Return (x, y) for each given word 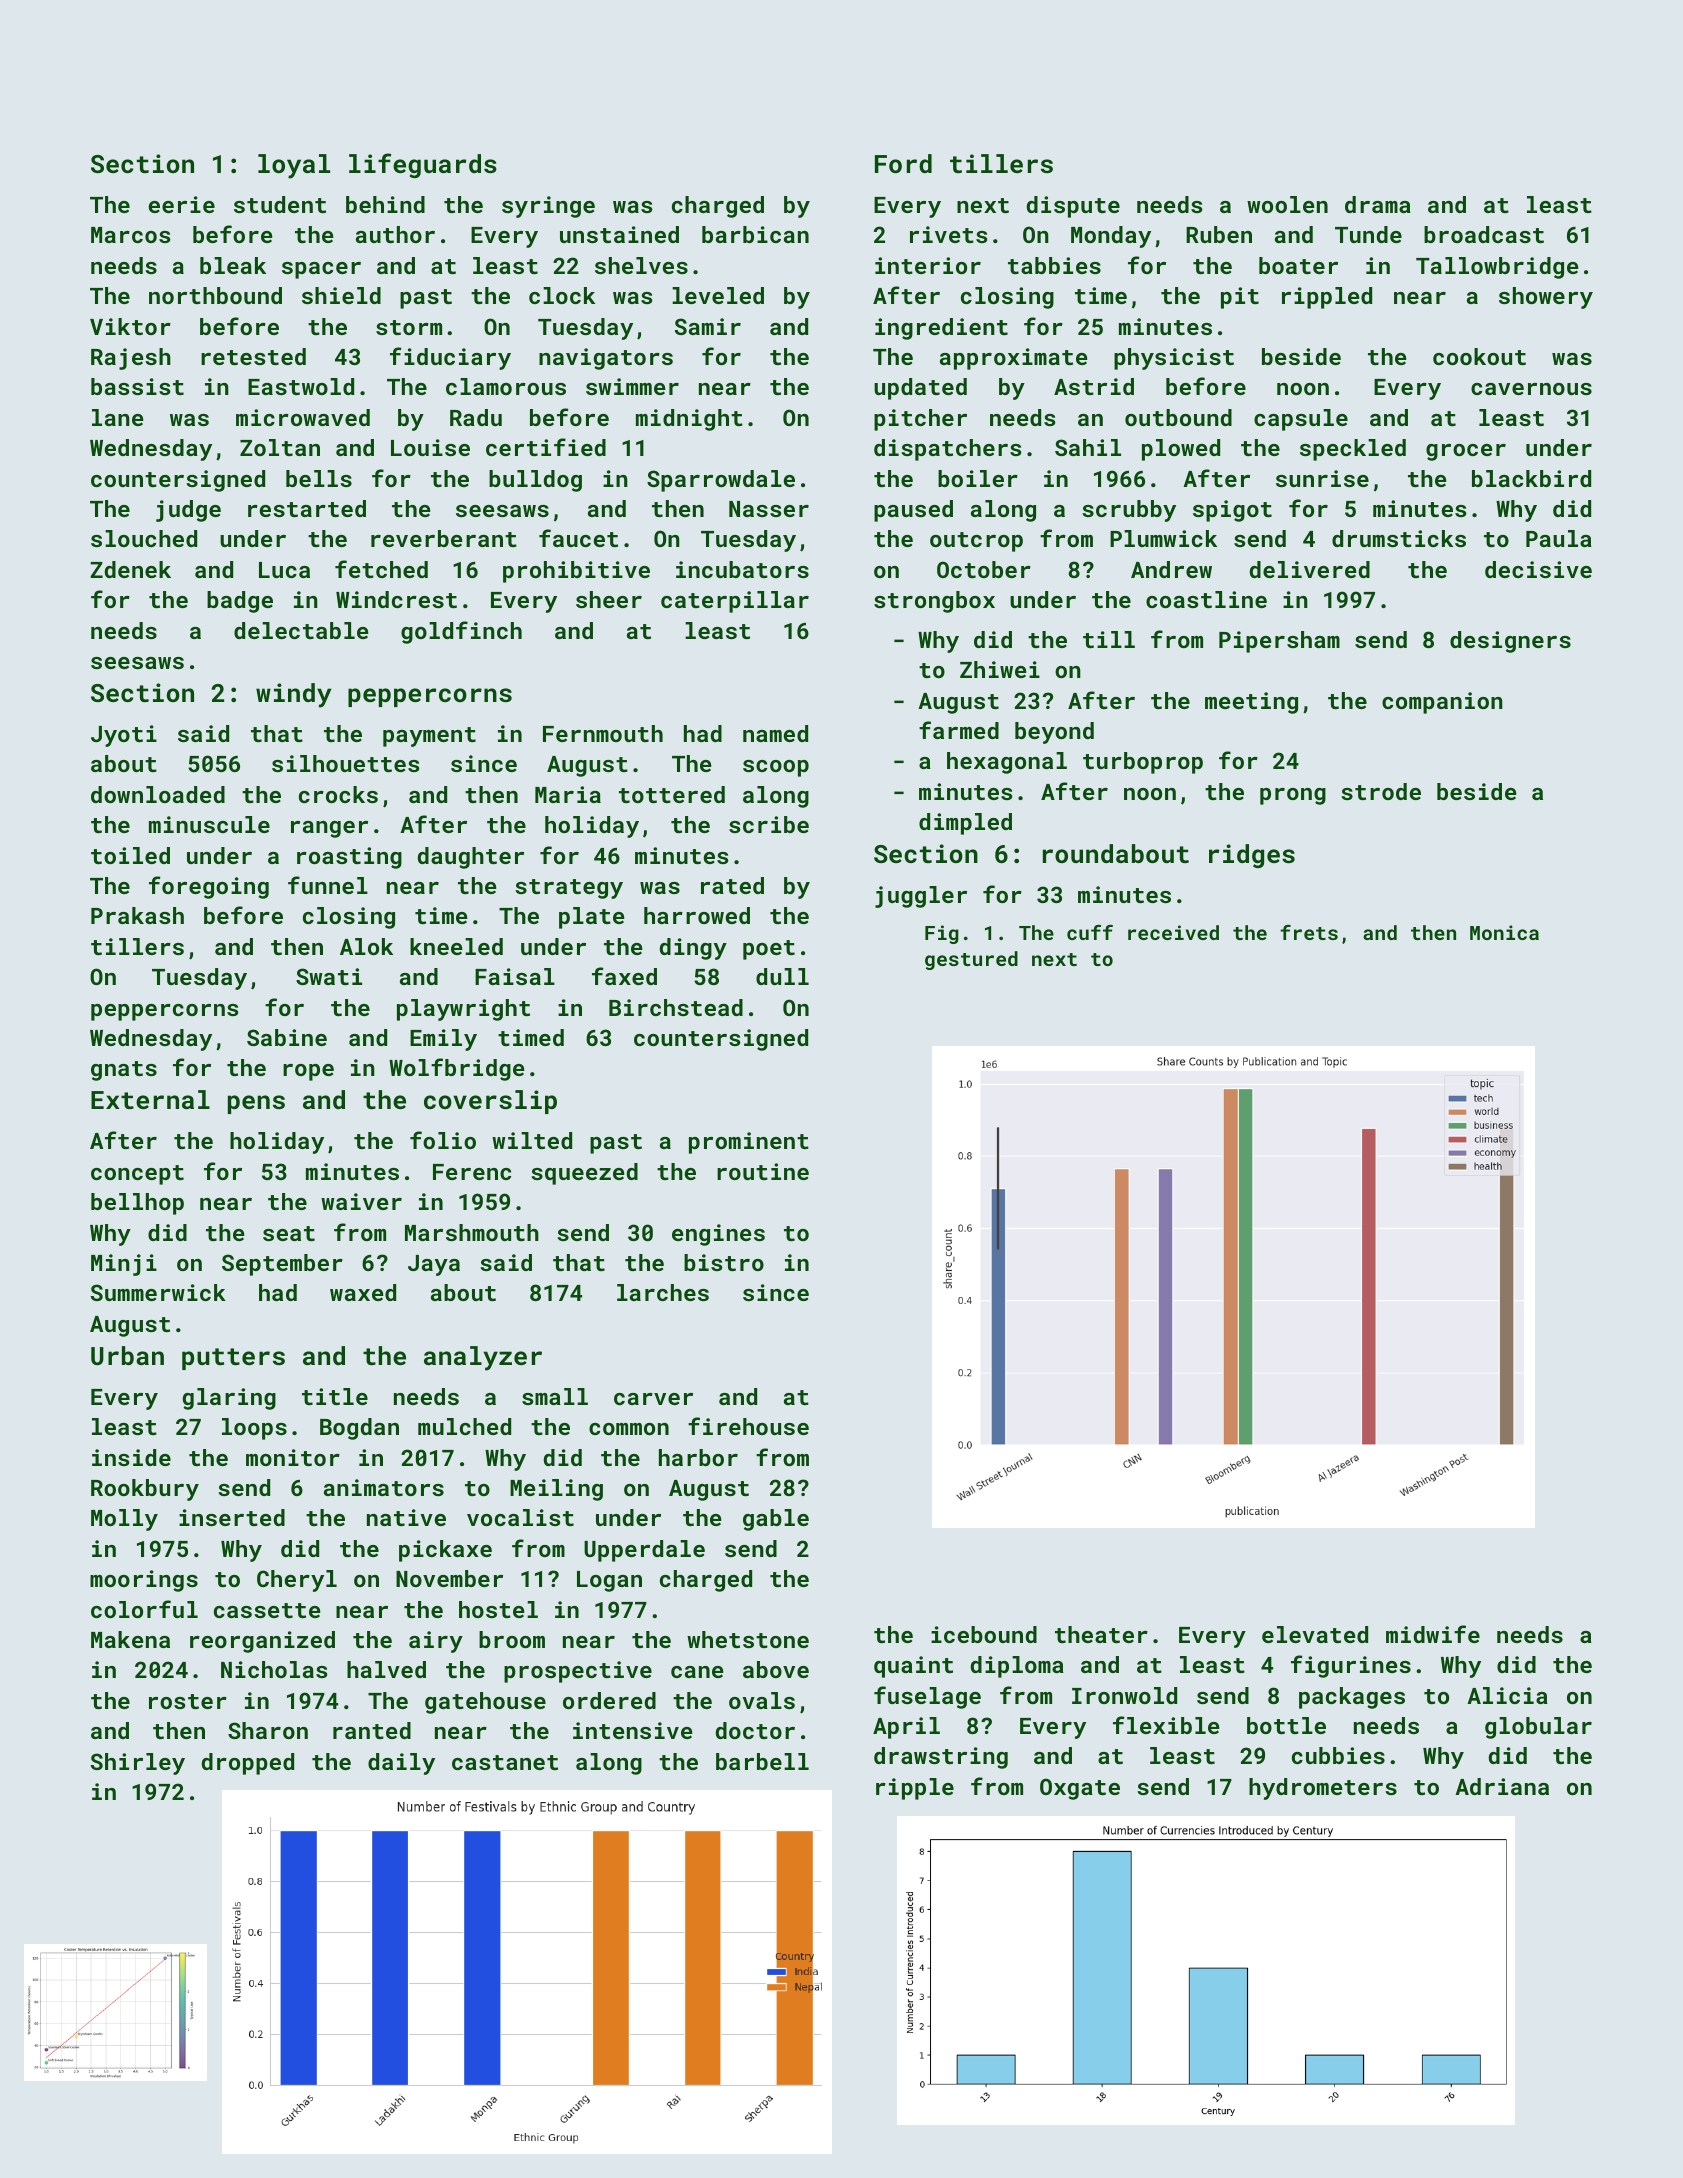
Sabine (287, 1037)
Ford (903, 163)
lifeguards (423, 165)
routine (763, 1171)
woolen (1287, 204)
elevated (1315, 1634)
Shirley (138, 1764)
